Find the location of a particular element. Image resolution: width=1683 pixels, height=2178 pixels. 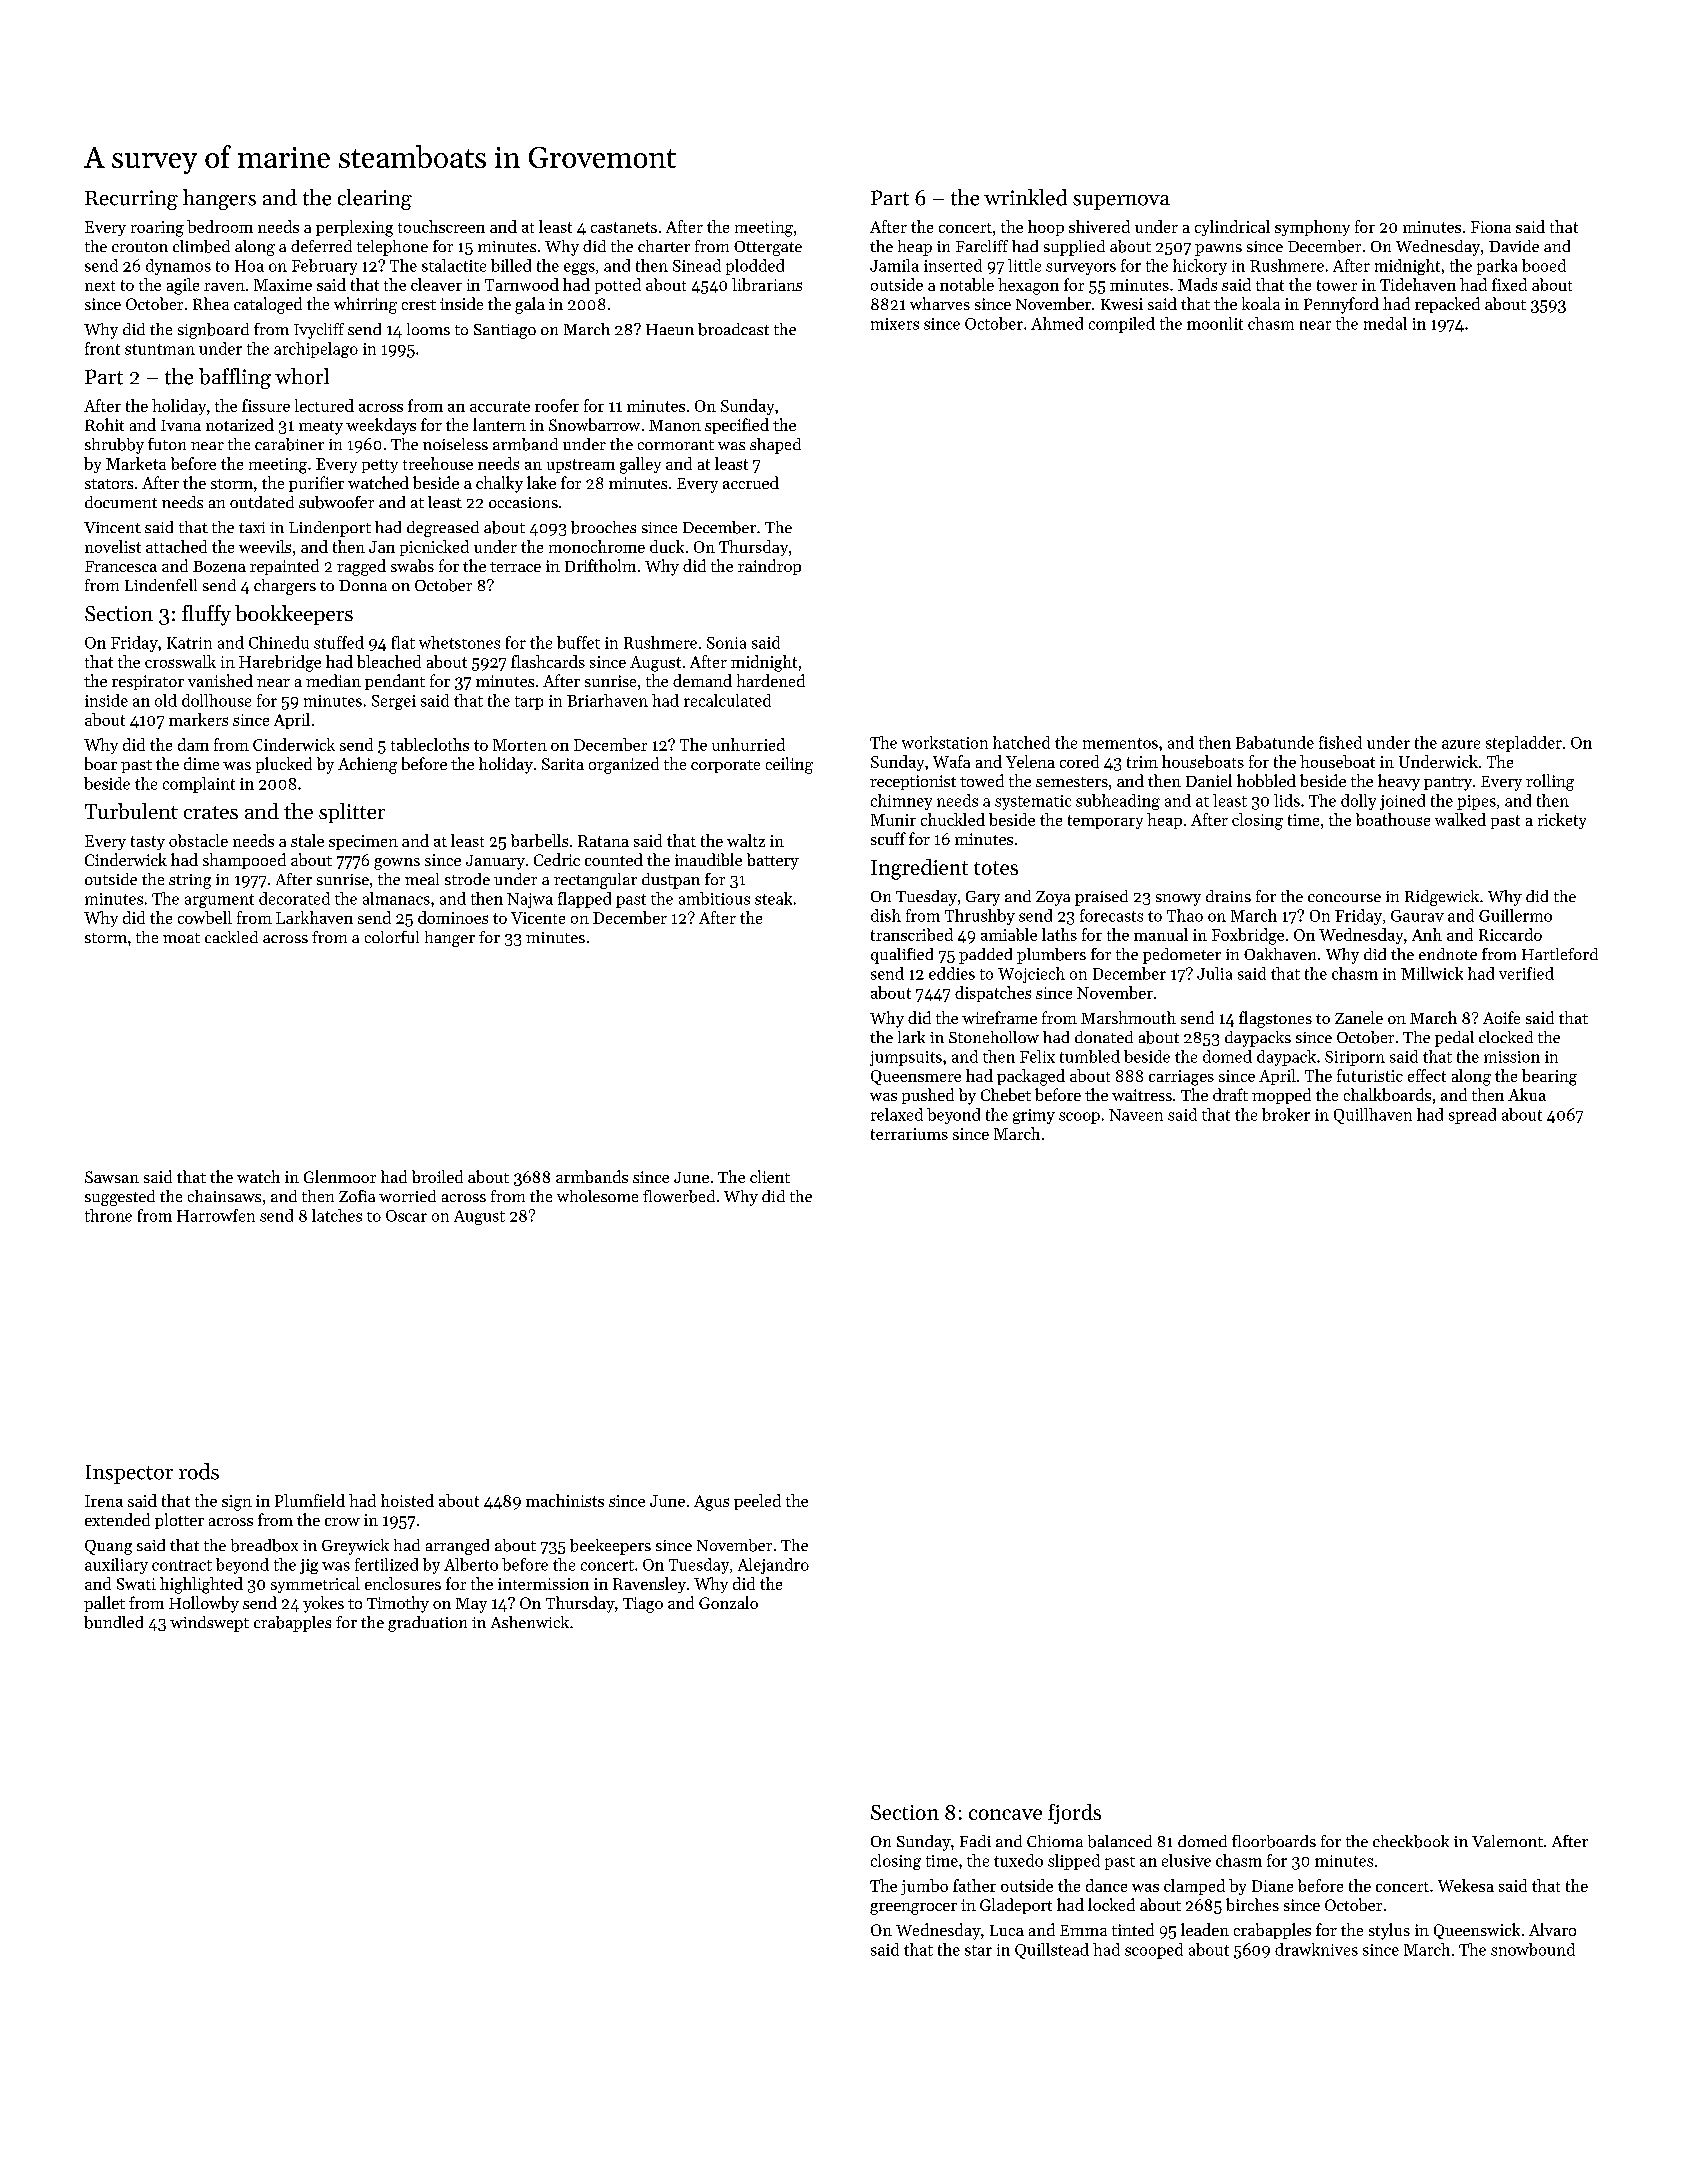

Ashenwick is located at coordinates (530, 1622).
